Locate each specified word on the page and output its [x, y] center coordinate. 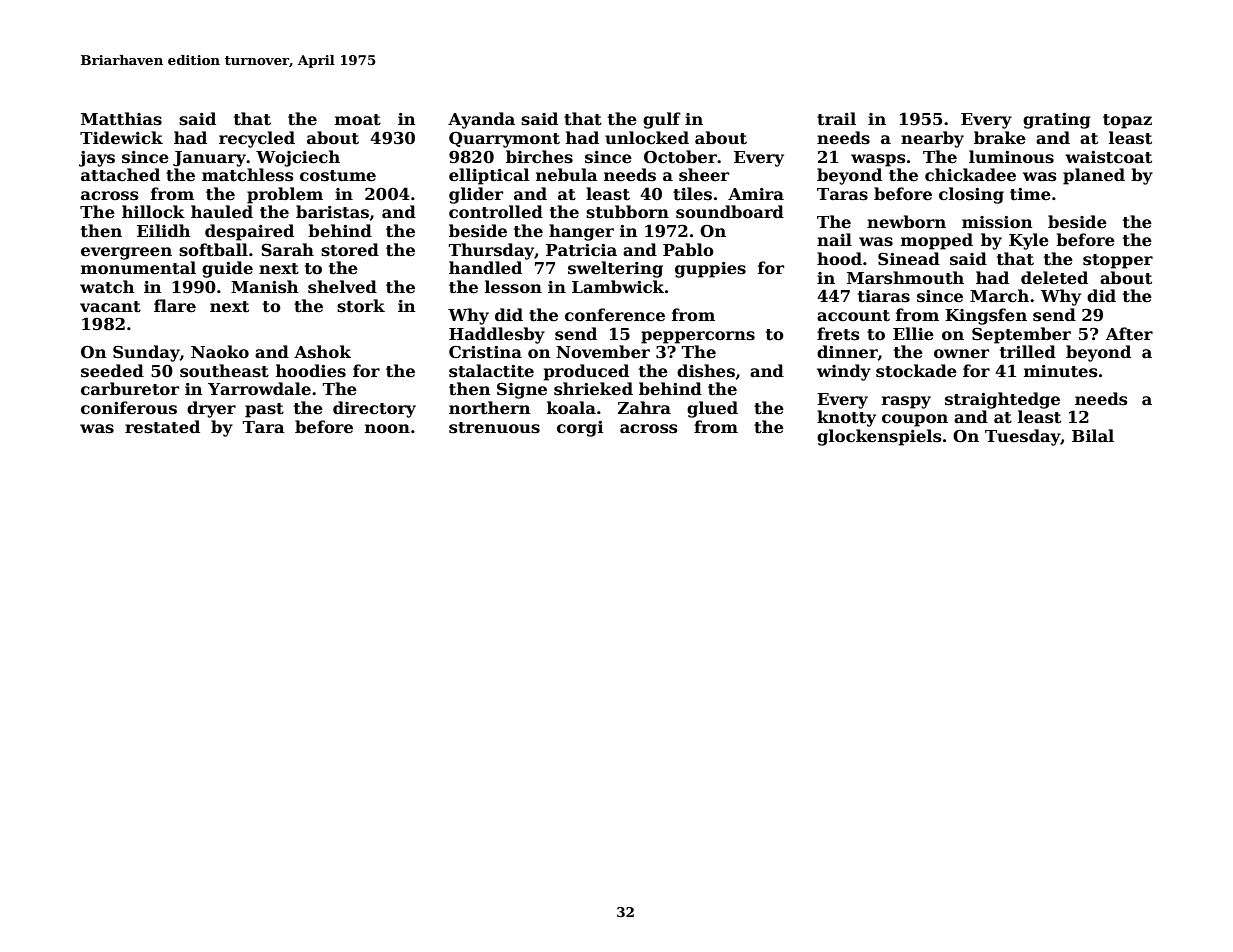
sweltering [615, 269]
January [209, 159]
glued [712, 409]
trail [836, 119]
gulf [662, 120]
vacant [110, 307]
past [264, 410]
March [999, 296]
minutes [1061, 371]
